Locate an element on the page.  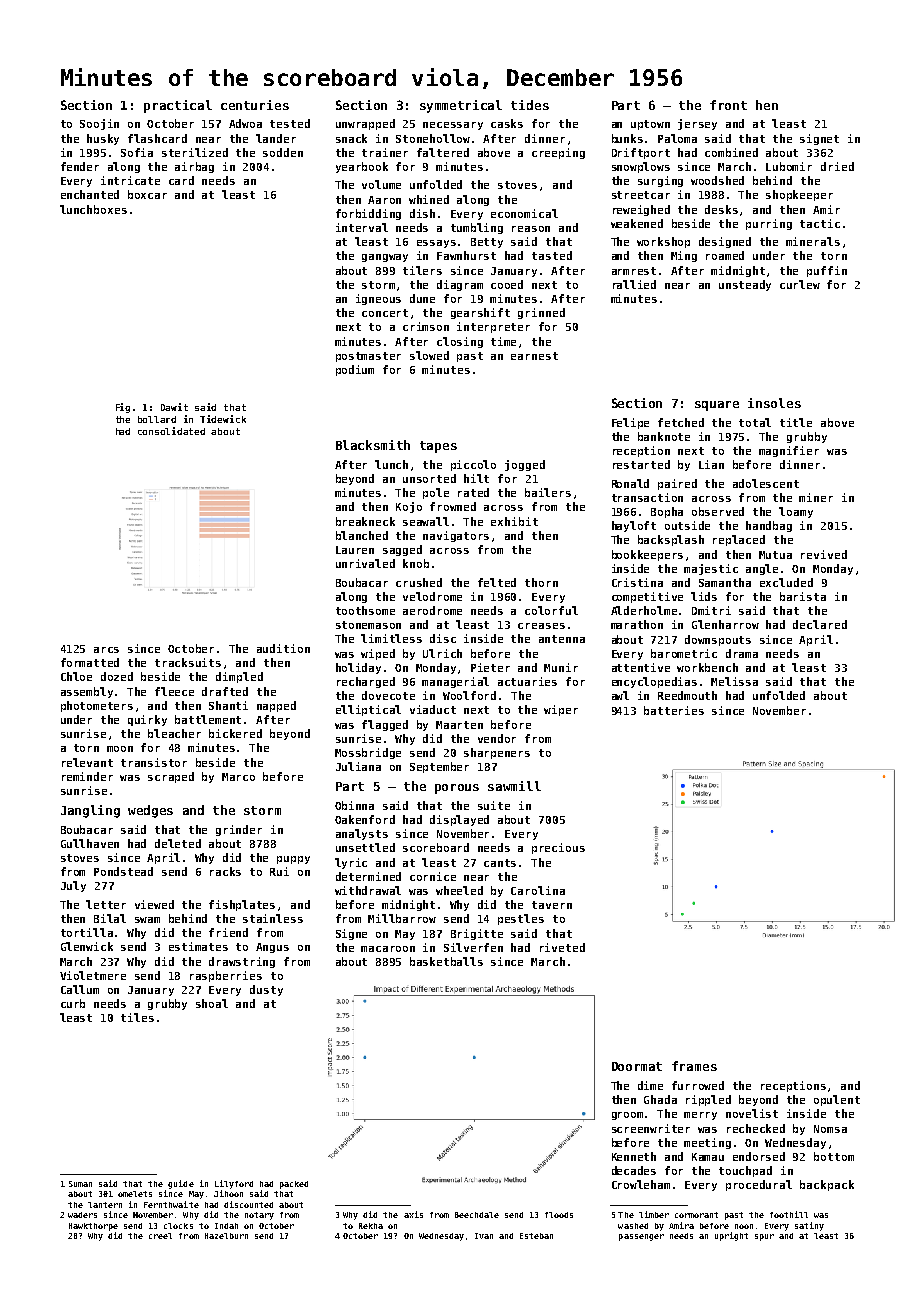
gearshift is located at coordinates (480, 313).
